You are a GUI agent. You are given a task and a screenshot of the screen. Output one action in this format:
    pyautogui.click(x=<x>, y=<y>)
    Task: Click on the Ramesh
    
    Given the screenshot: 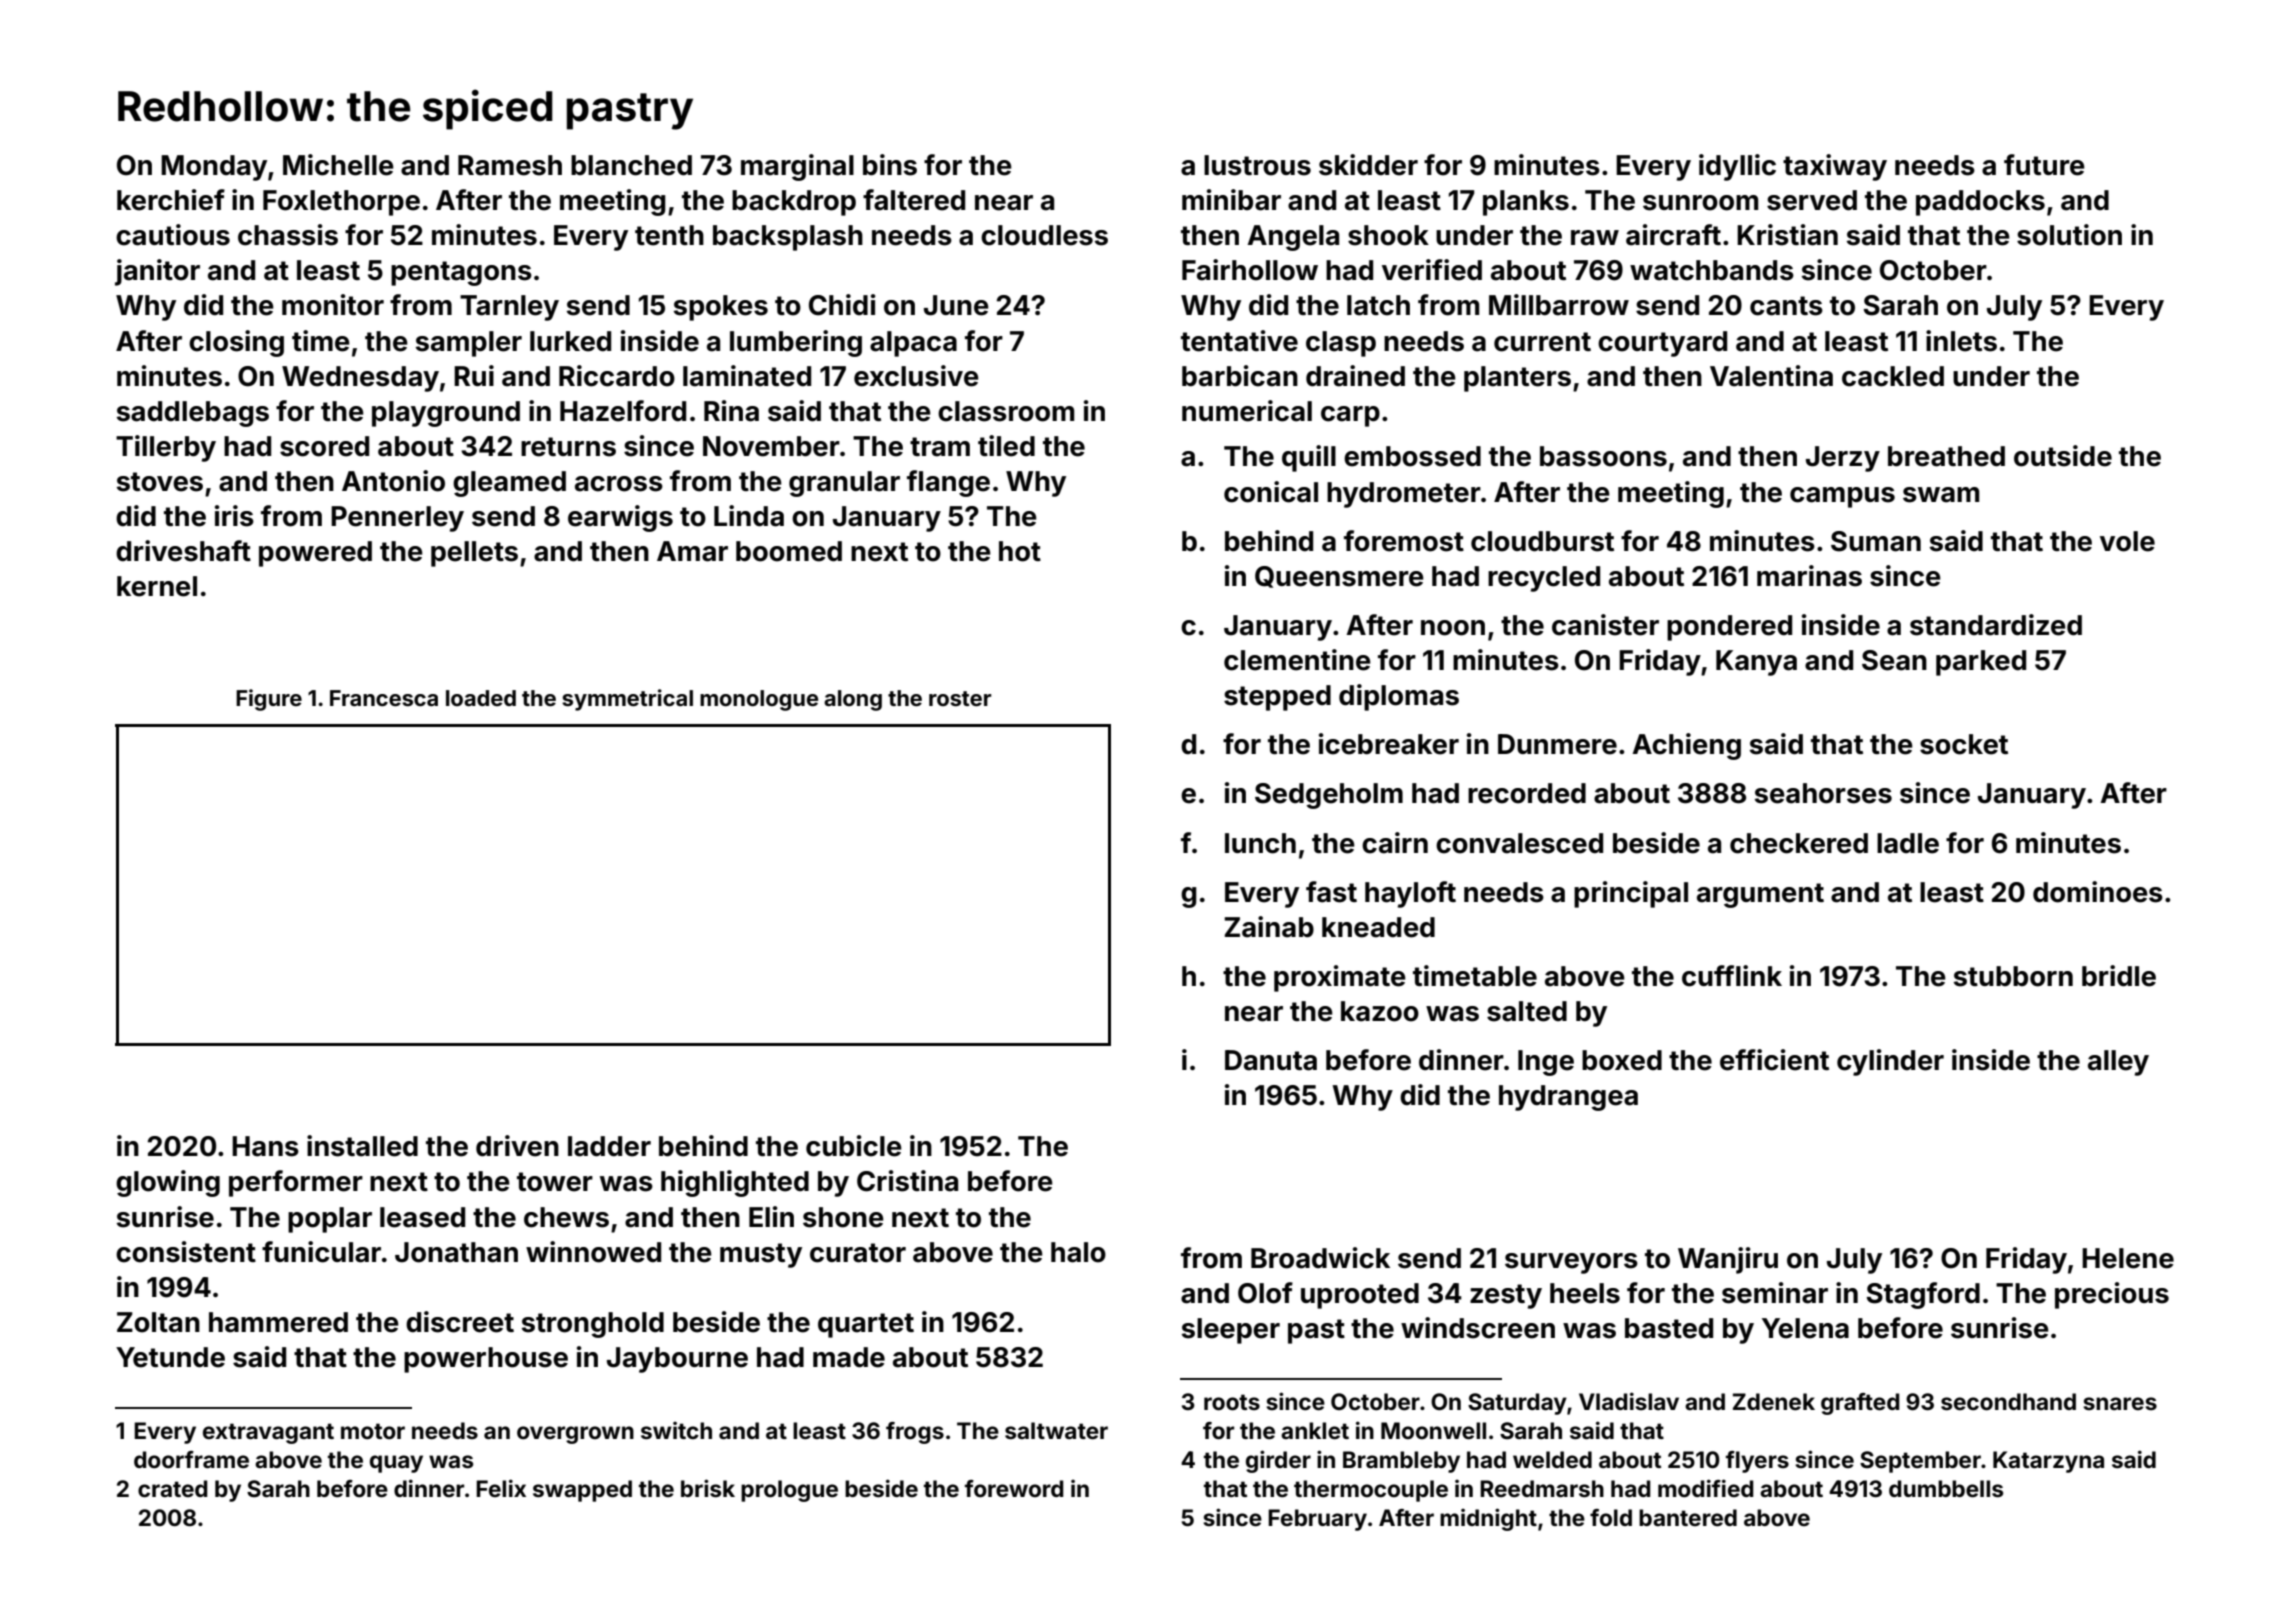 What is the action you would take?
    pyautogui.click(x=510, y=165)
